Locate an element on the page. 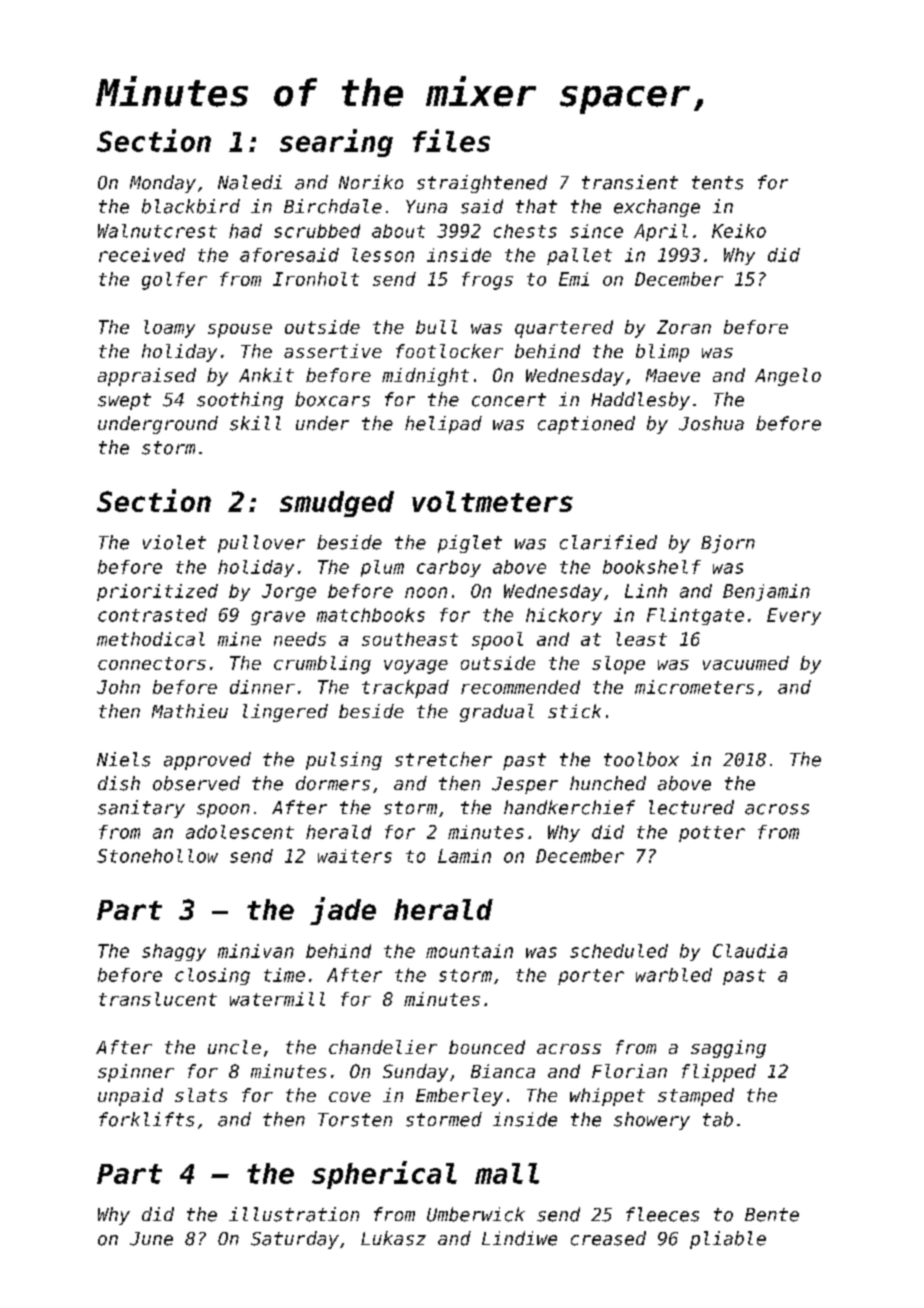  watermill is located at coordinates (277, 999).
